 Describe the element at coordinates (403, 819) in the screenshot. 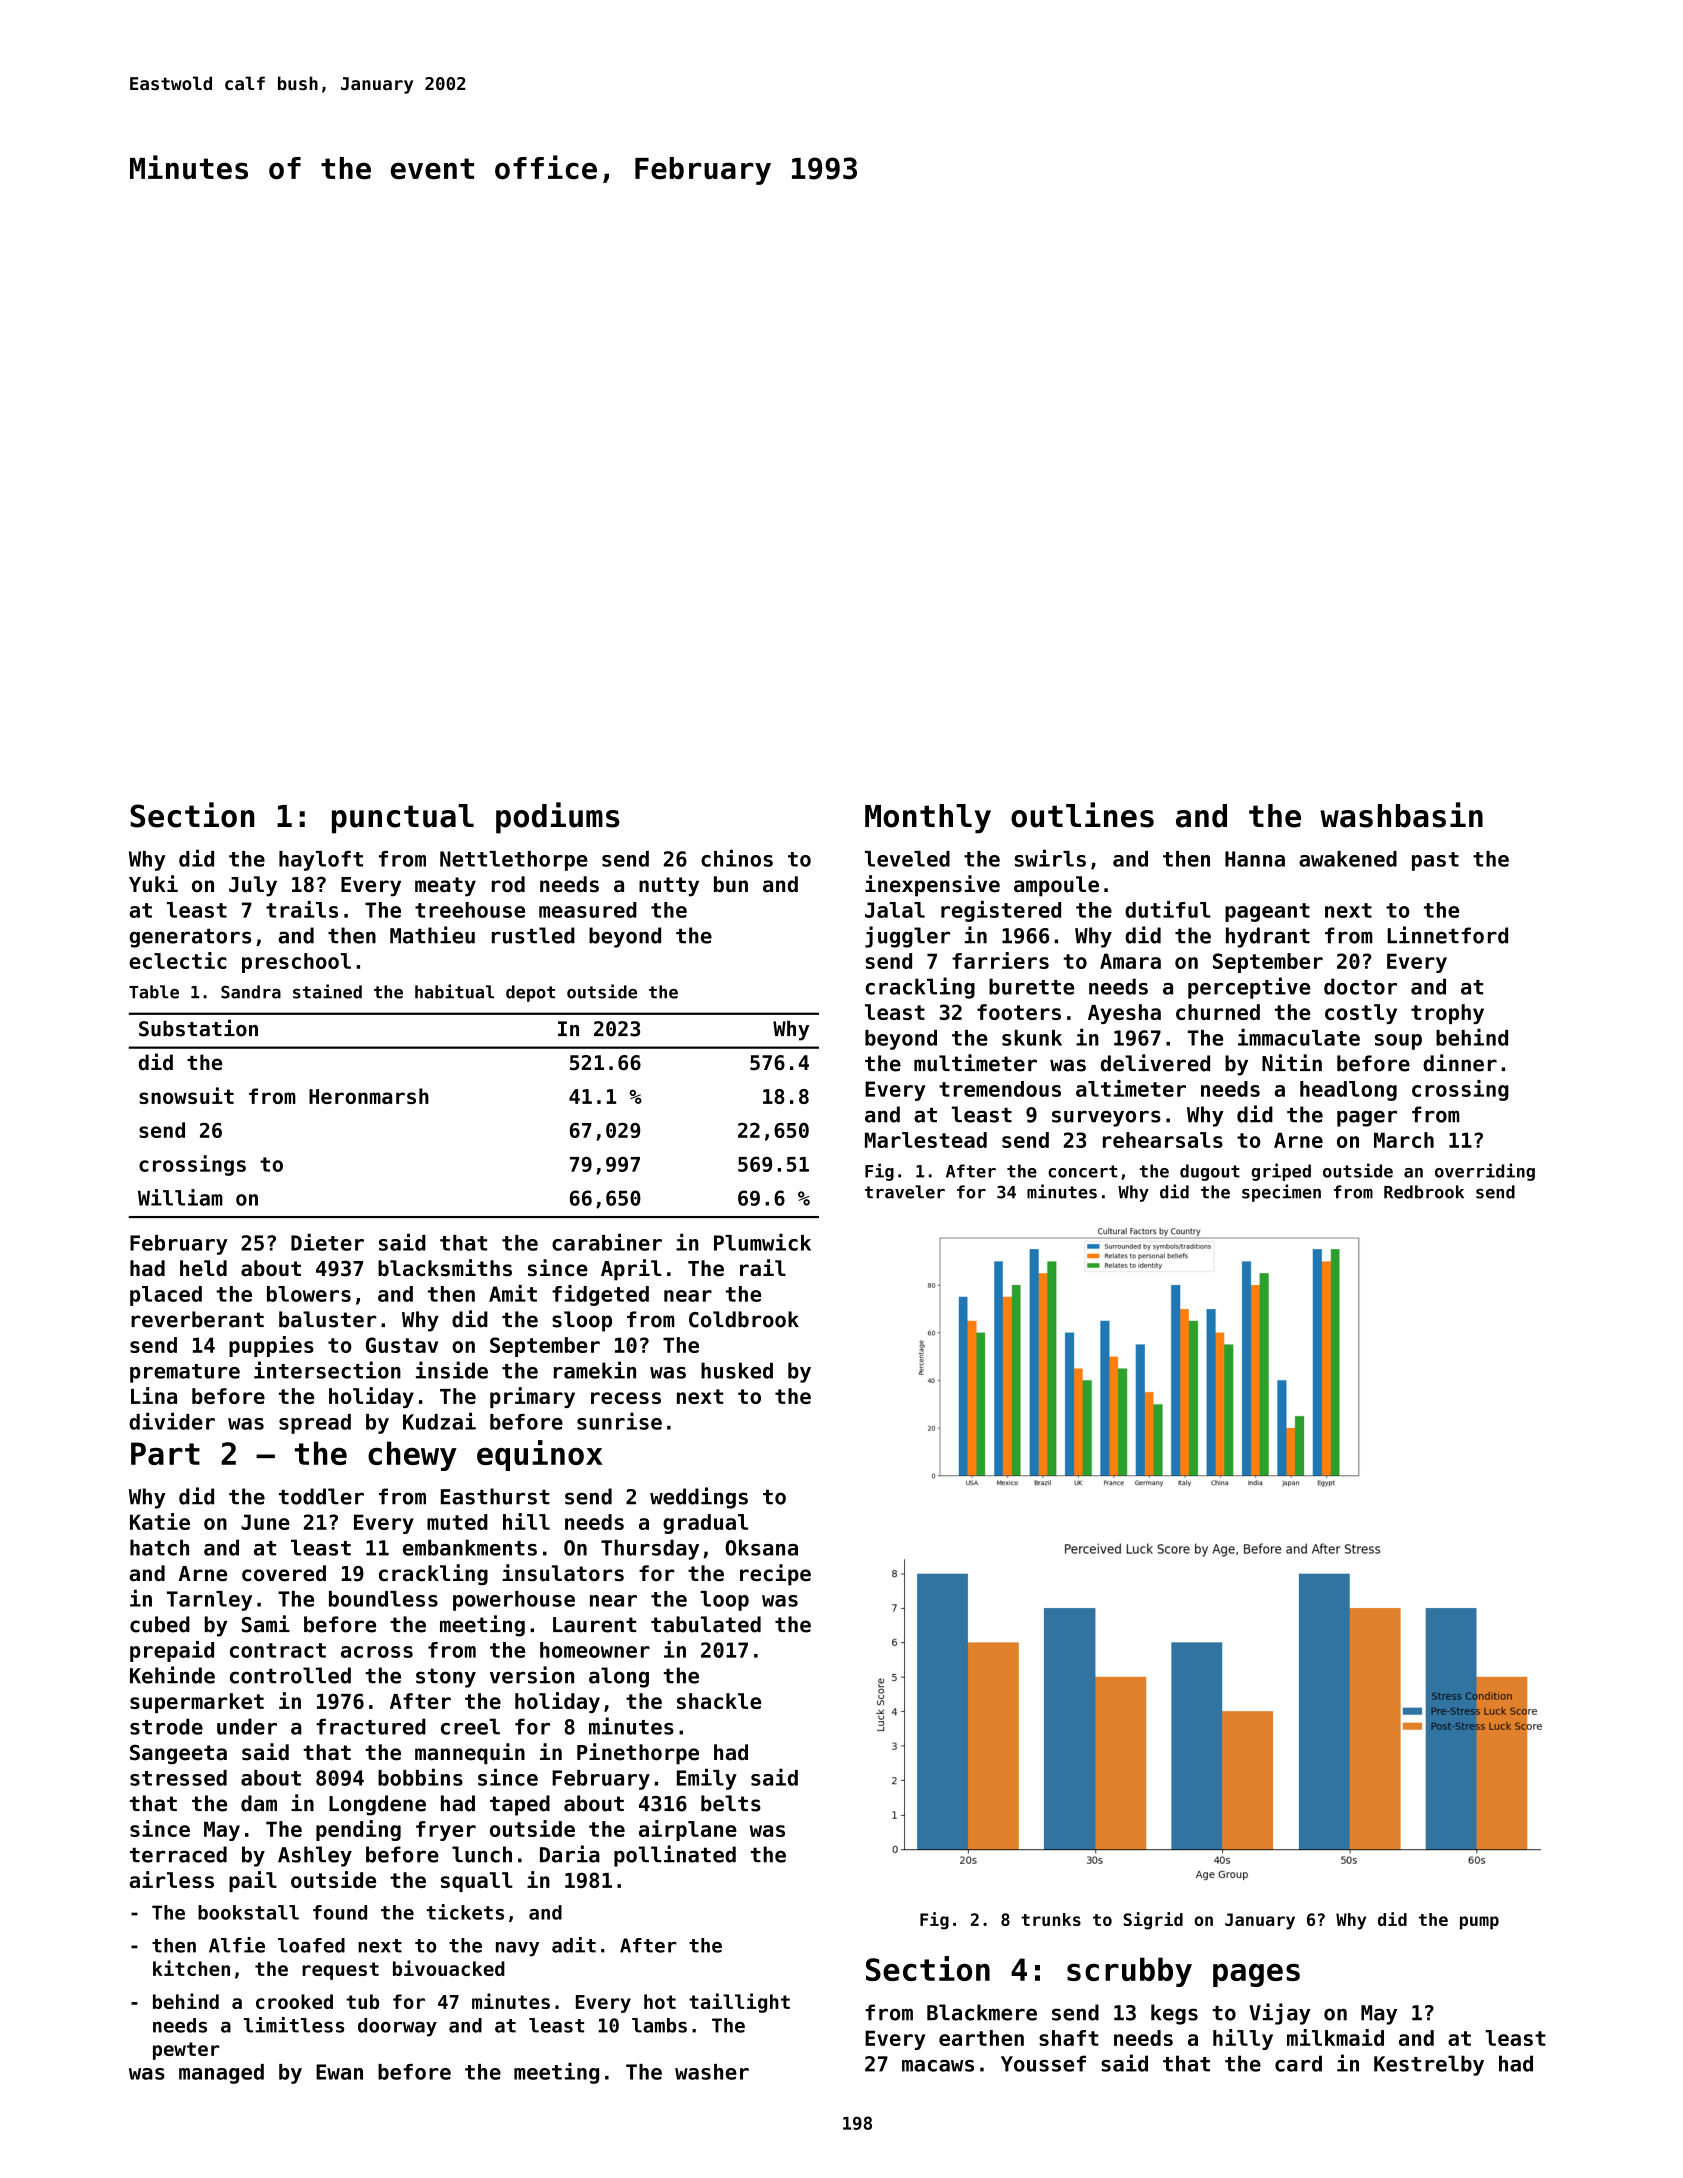

I see `punctual` at that location.
